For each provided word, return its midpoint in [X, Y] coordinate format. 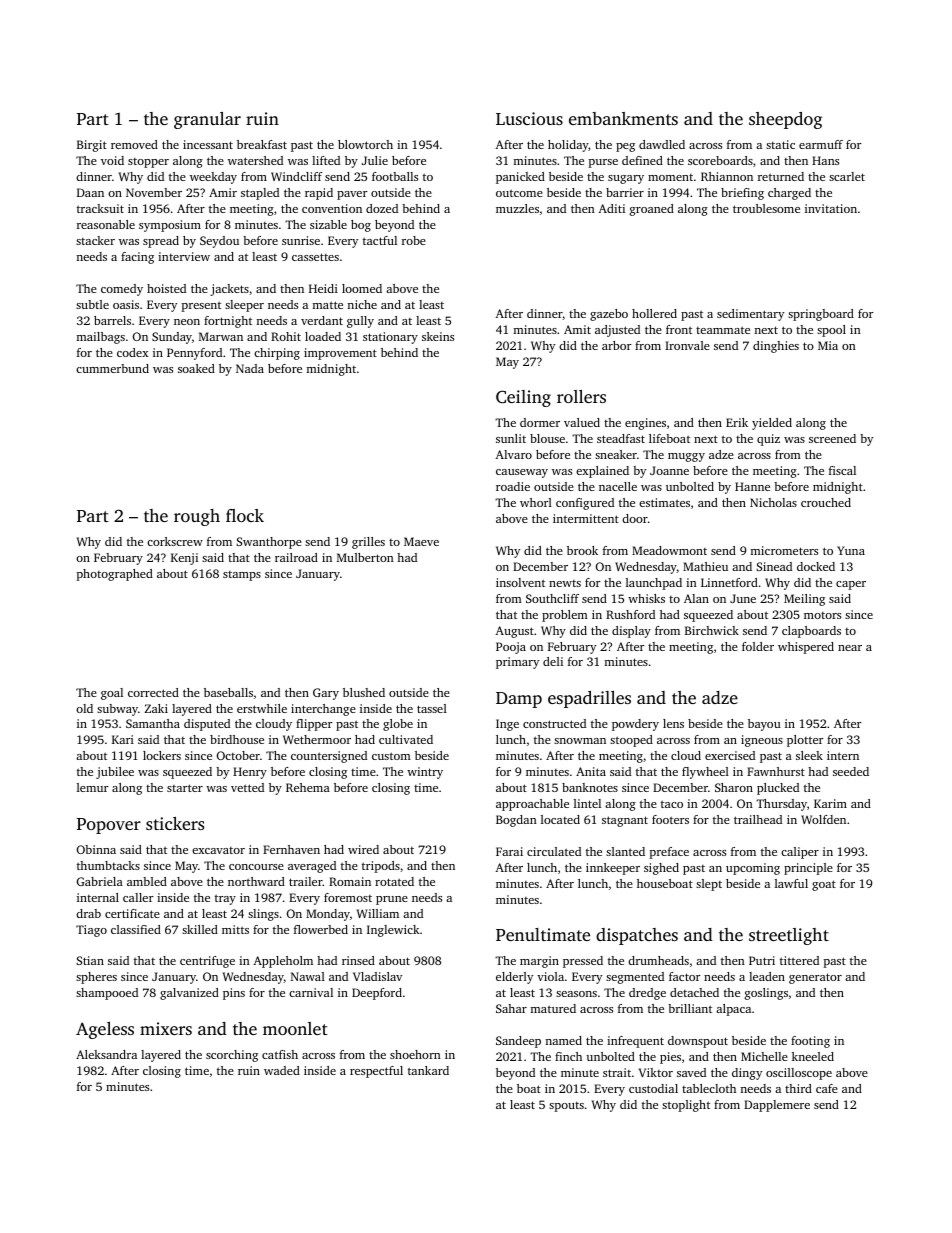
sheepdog [785, 120]
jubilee [115, 773]
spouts [566, 1107]
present [201, 306]
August [514, 632]
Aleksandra [106, 1054]
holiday [568, 146]
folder [758, 646]
